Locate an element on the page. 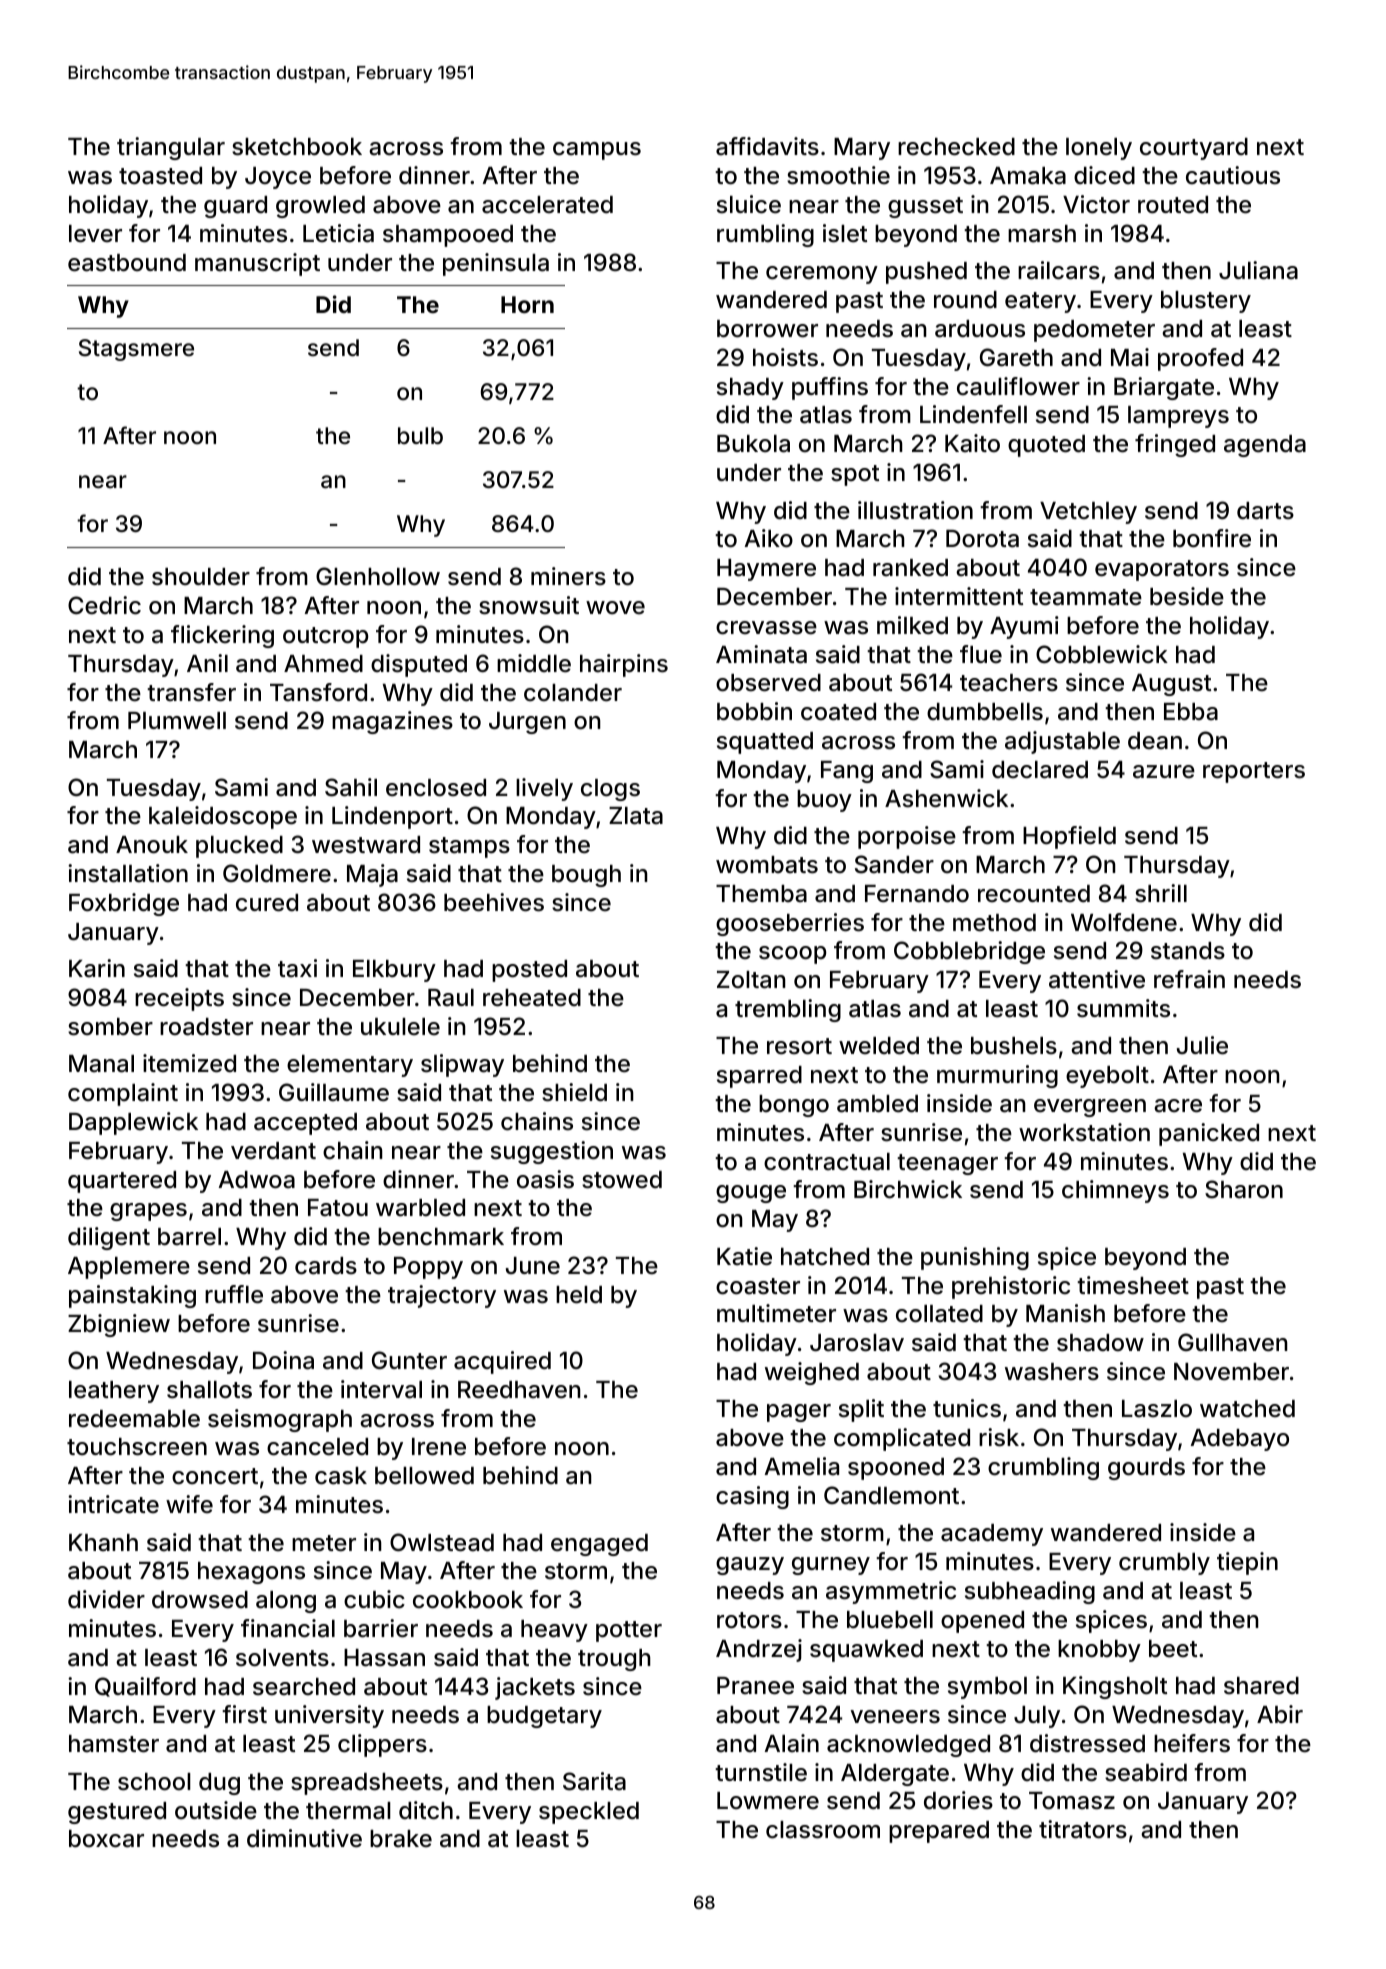 This page has width=1386, height=1969. quoted is located at coordinates (1046, 446).
